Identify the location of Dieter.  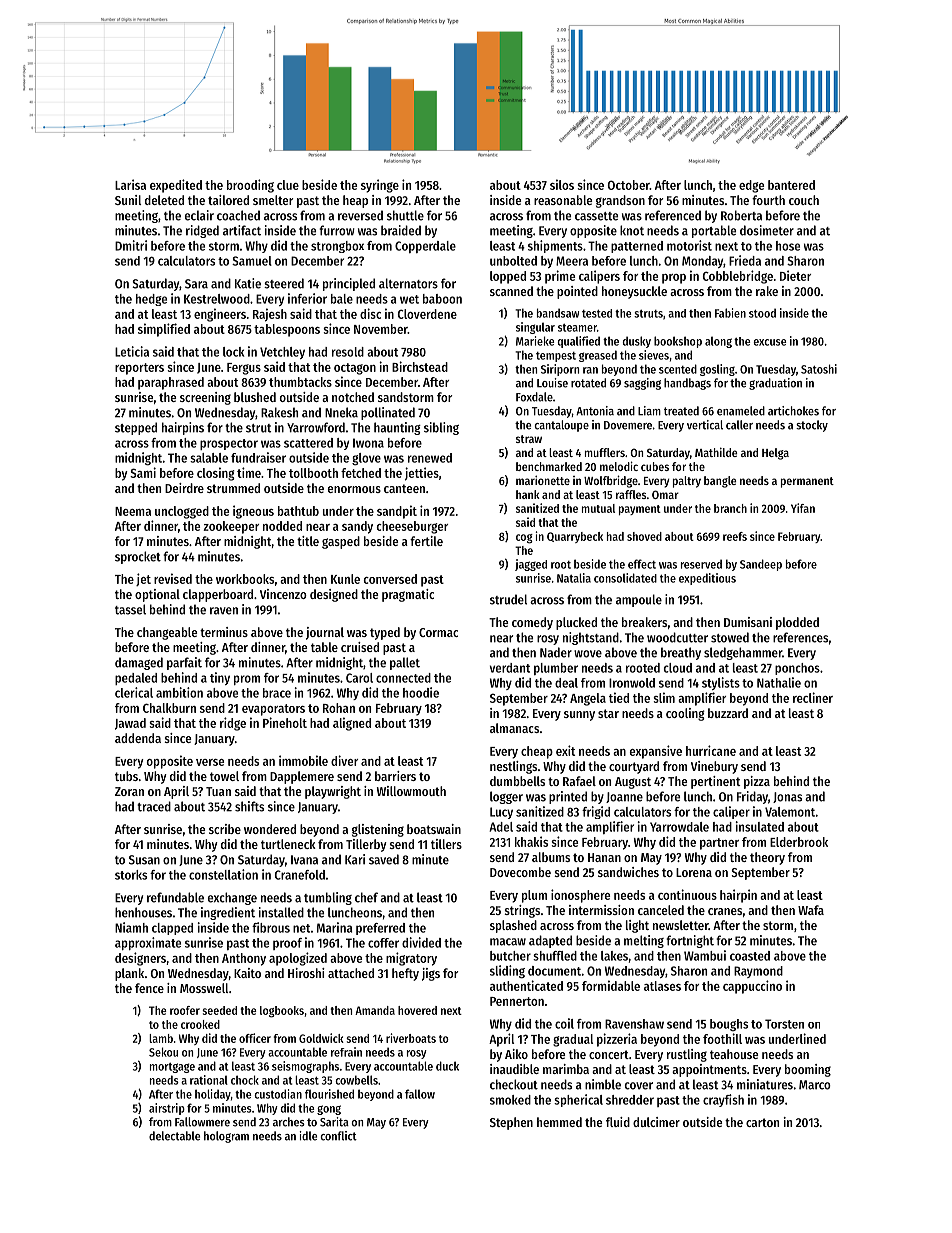
(795, 275).
